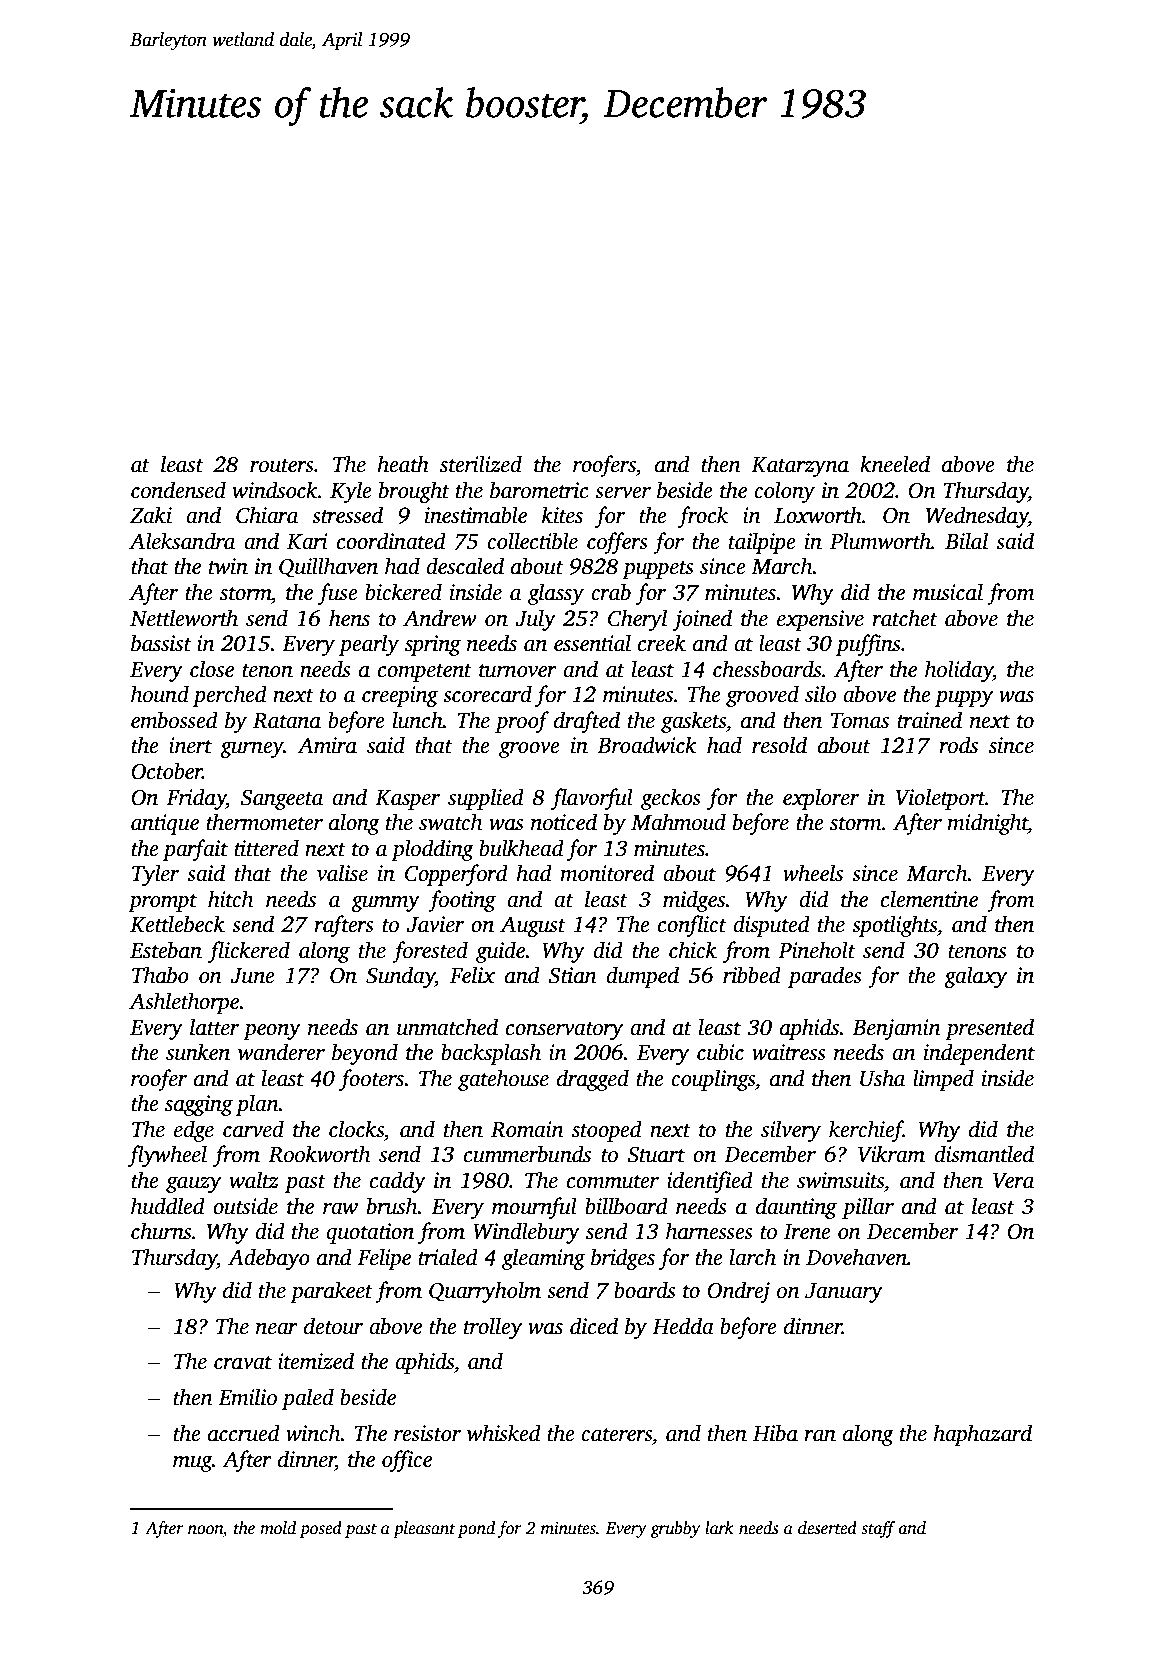 Image resolution: width=1165 pixels, height=1654 pixels. Describe the element at coordinates (192, 1464) in the image. I see `mug` at that location.
